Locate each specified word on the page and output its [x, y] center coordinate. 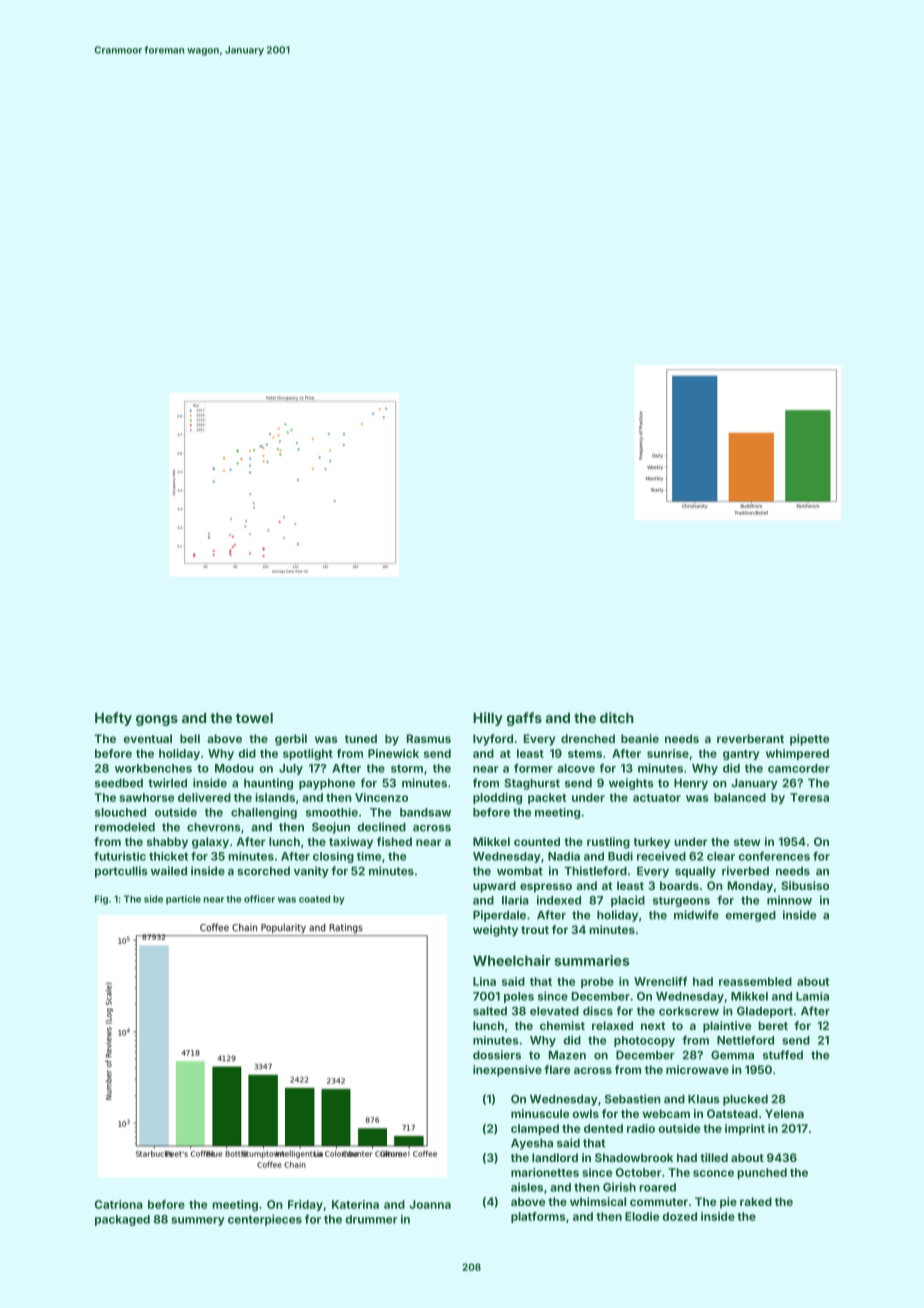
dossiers [497, 1055]
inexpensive [507, 1071]
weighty [495, 931]
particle [183, 900]
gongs [157, 720]
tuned [361, 738]
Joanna [430, 1204]
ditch [617, 717]
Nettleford [745, 1040]
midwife [696, 915]
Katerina [355, 1204]
